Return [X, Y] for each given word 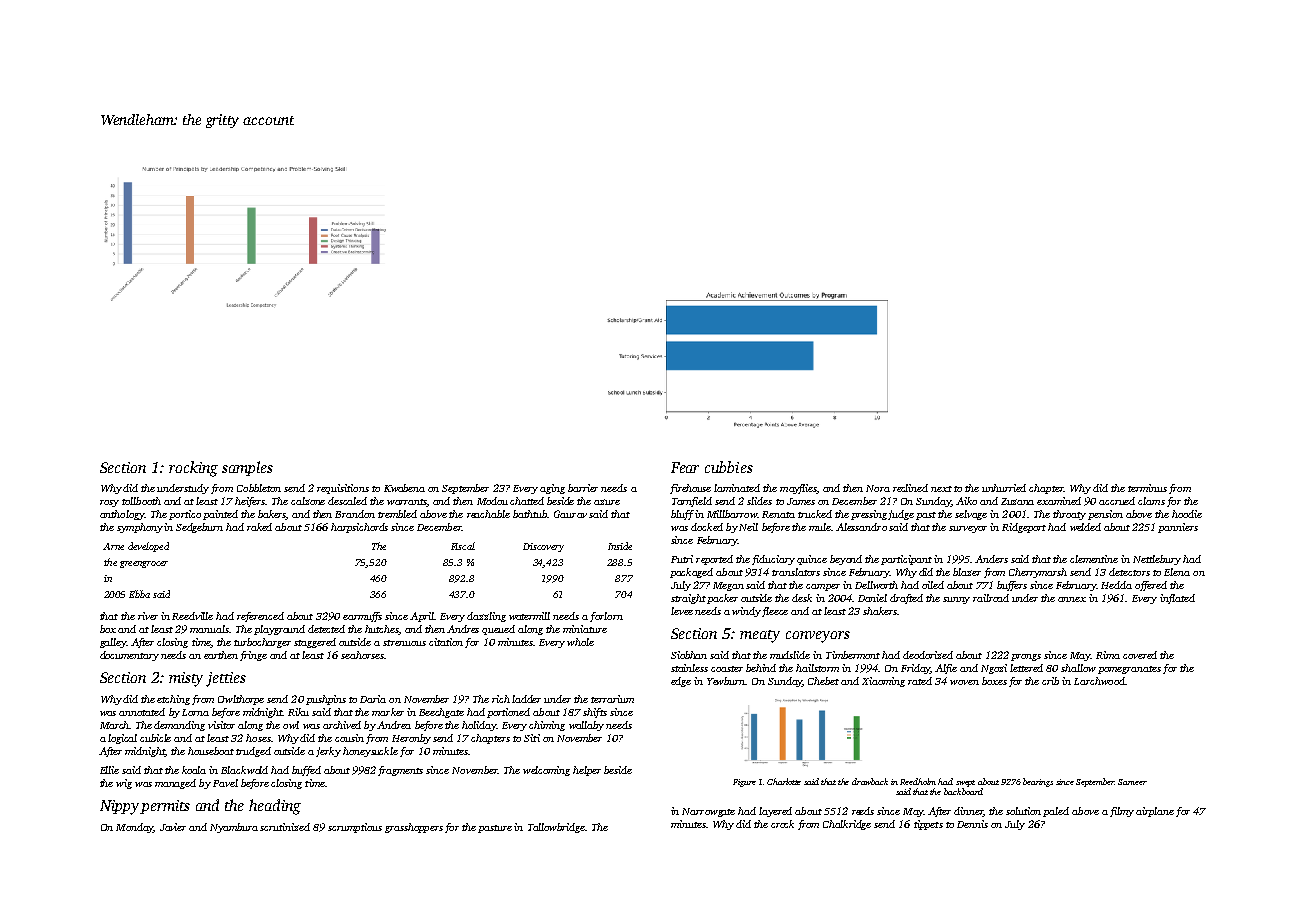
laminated [737, 488]
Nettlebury [1157, 560]
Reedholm [918, 781]
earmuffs [362, 617]
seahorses [362, 655]
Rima [1108, 655]
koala [194, 770]
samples [247, 468]
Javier [173, 827]
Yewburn [726, 681]
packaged [691, 573]
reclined [910, 488]
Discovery [543, 547]
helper [587, 771]
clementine [1094, 559]
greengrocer [144, 564]
